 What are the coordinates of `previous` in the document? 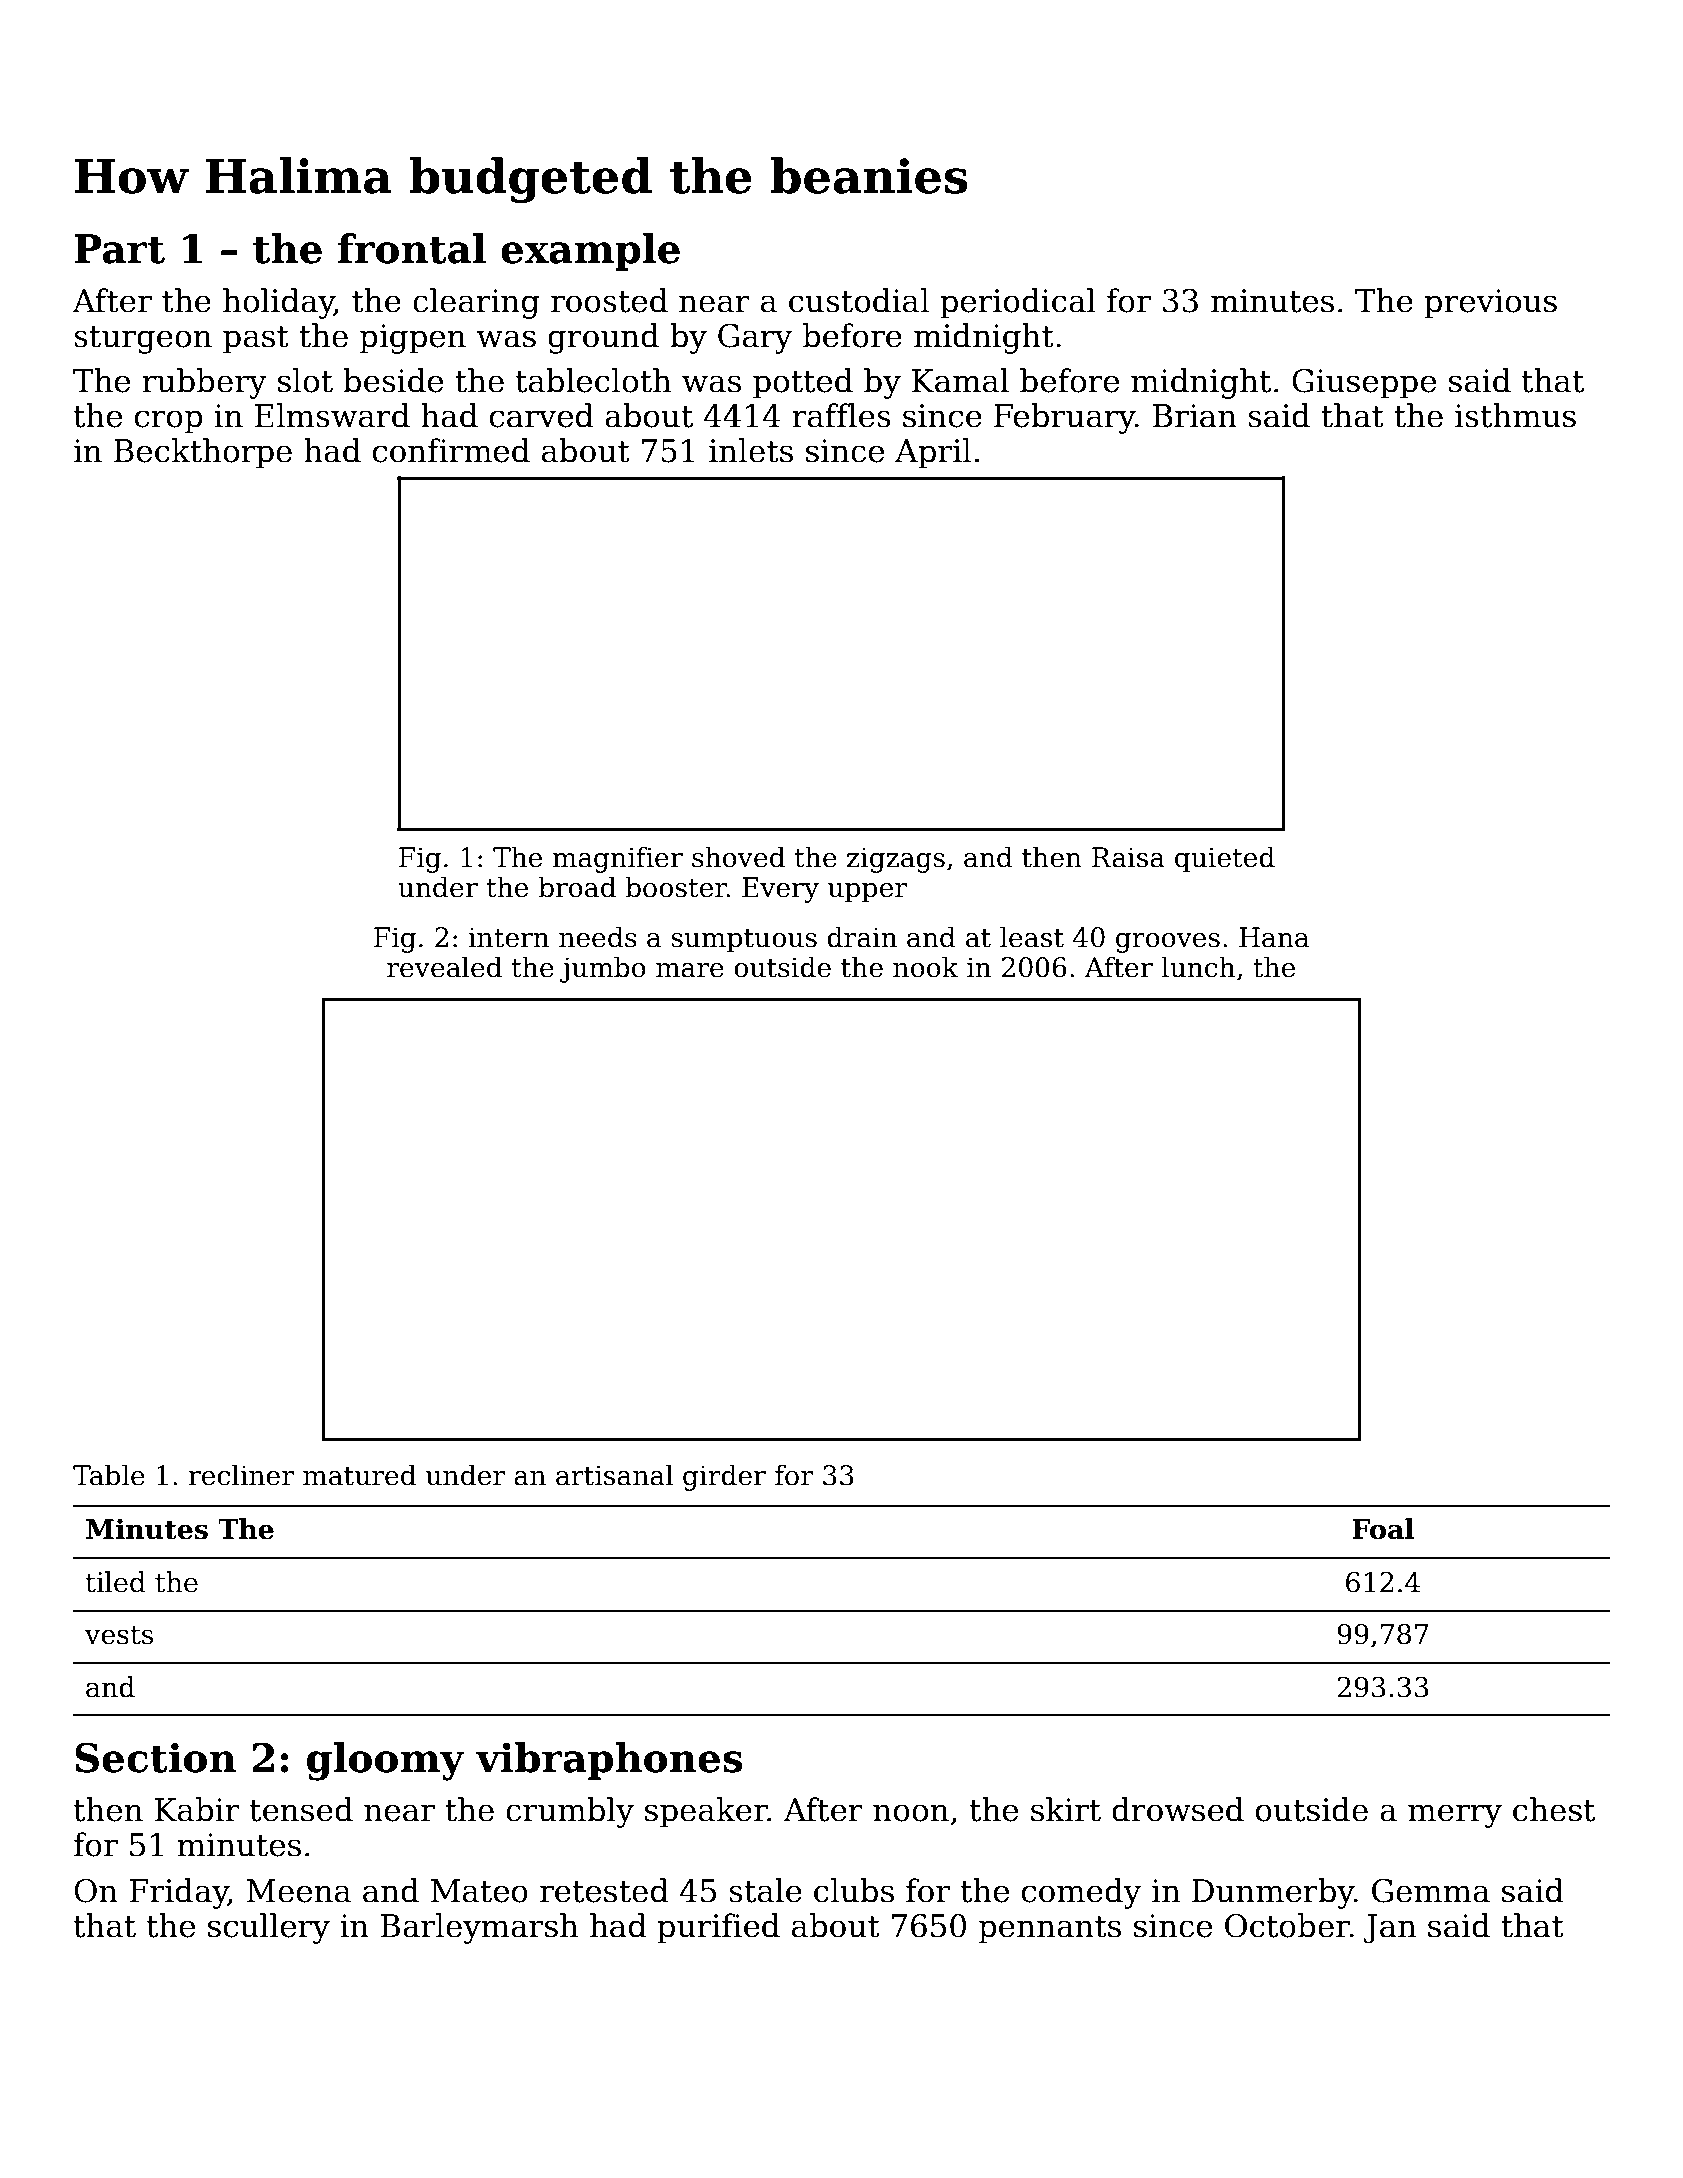 It's located at (1490, 304).
